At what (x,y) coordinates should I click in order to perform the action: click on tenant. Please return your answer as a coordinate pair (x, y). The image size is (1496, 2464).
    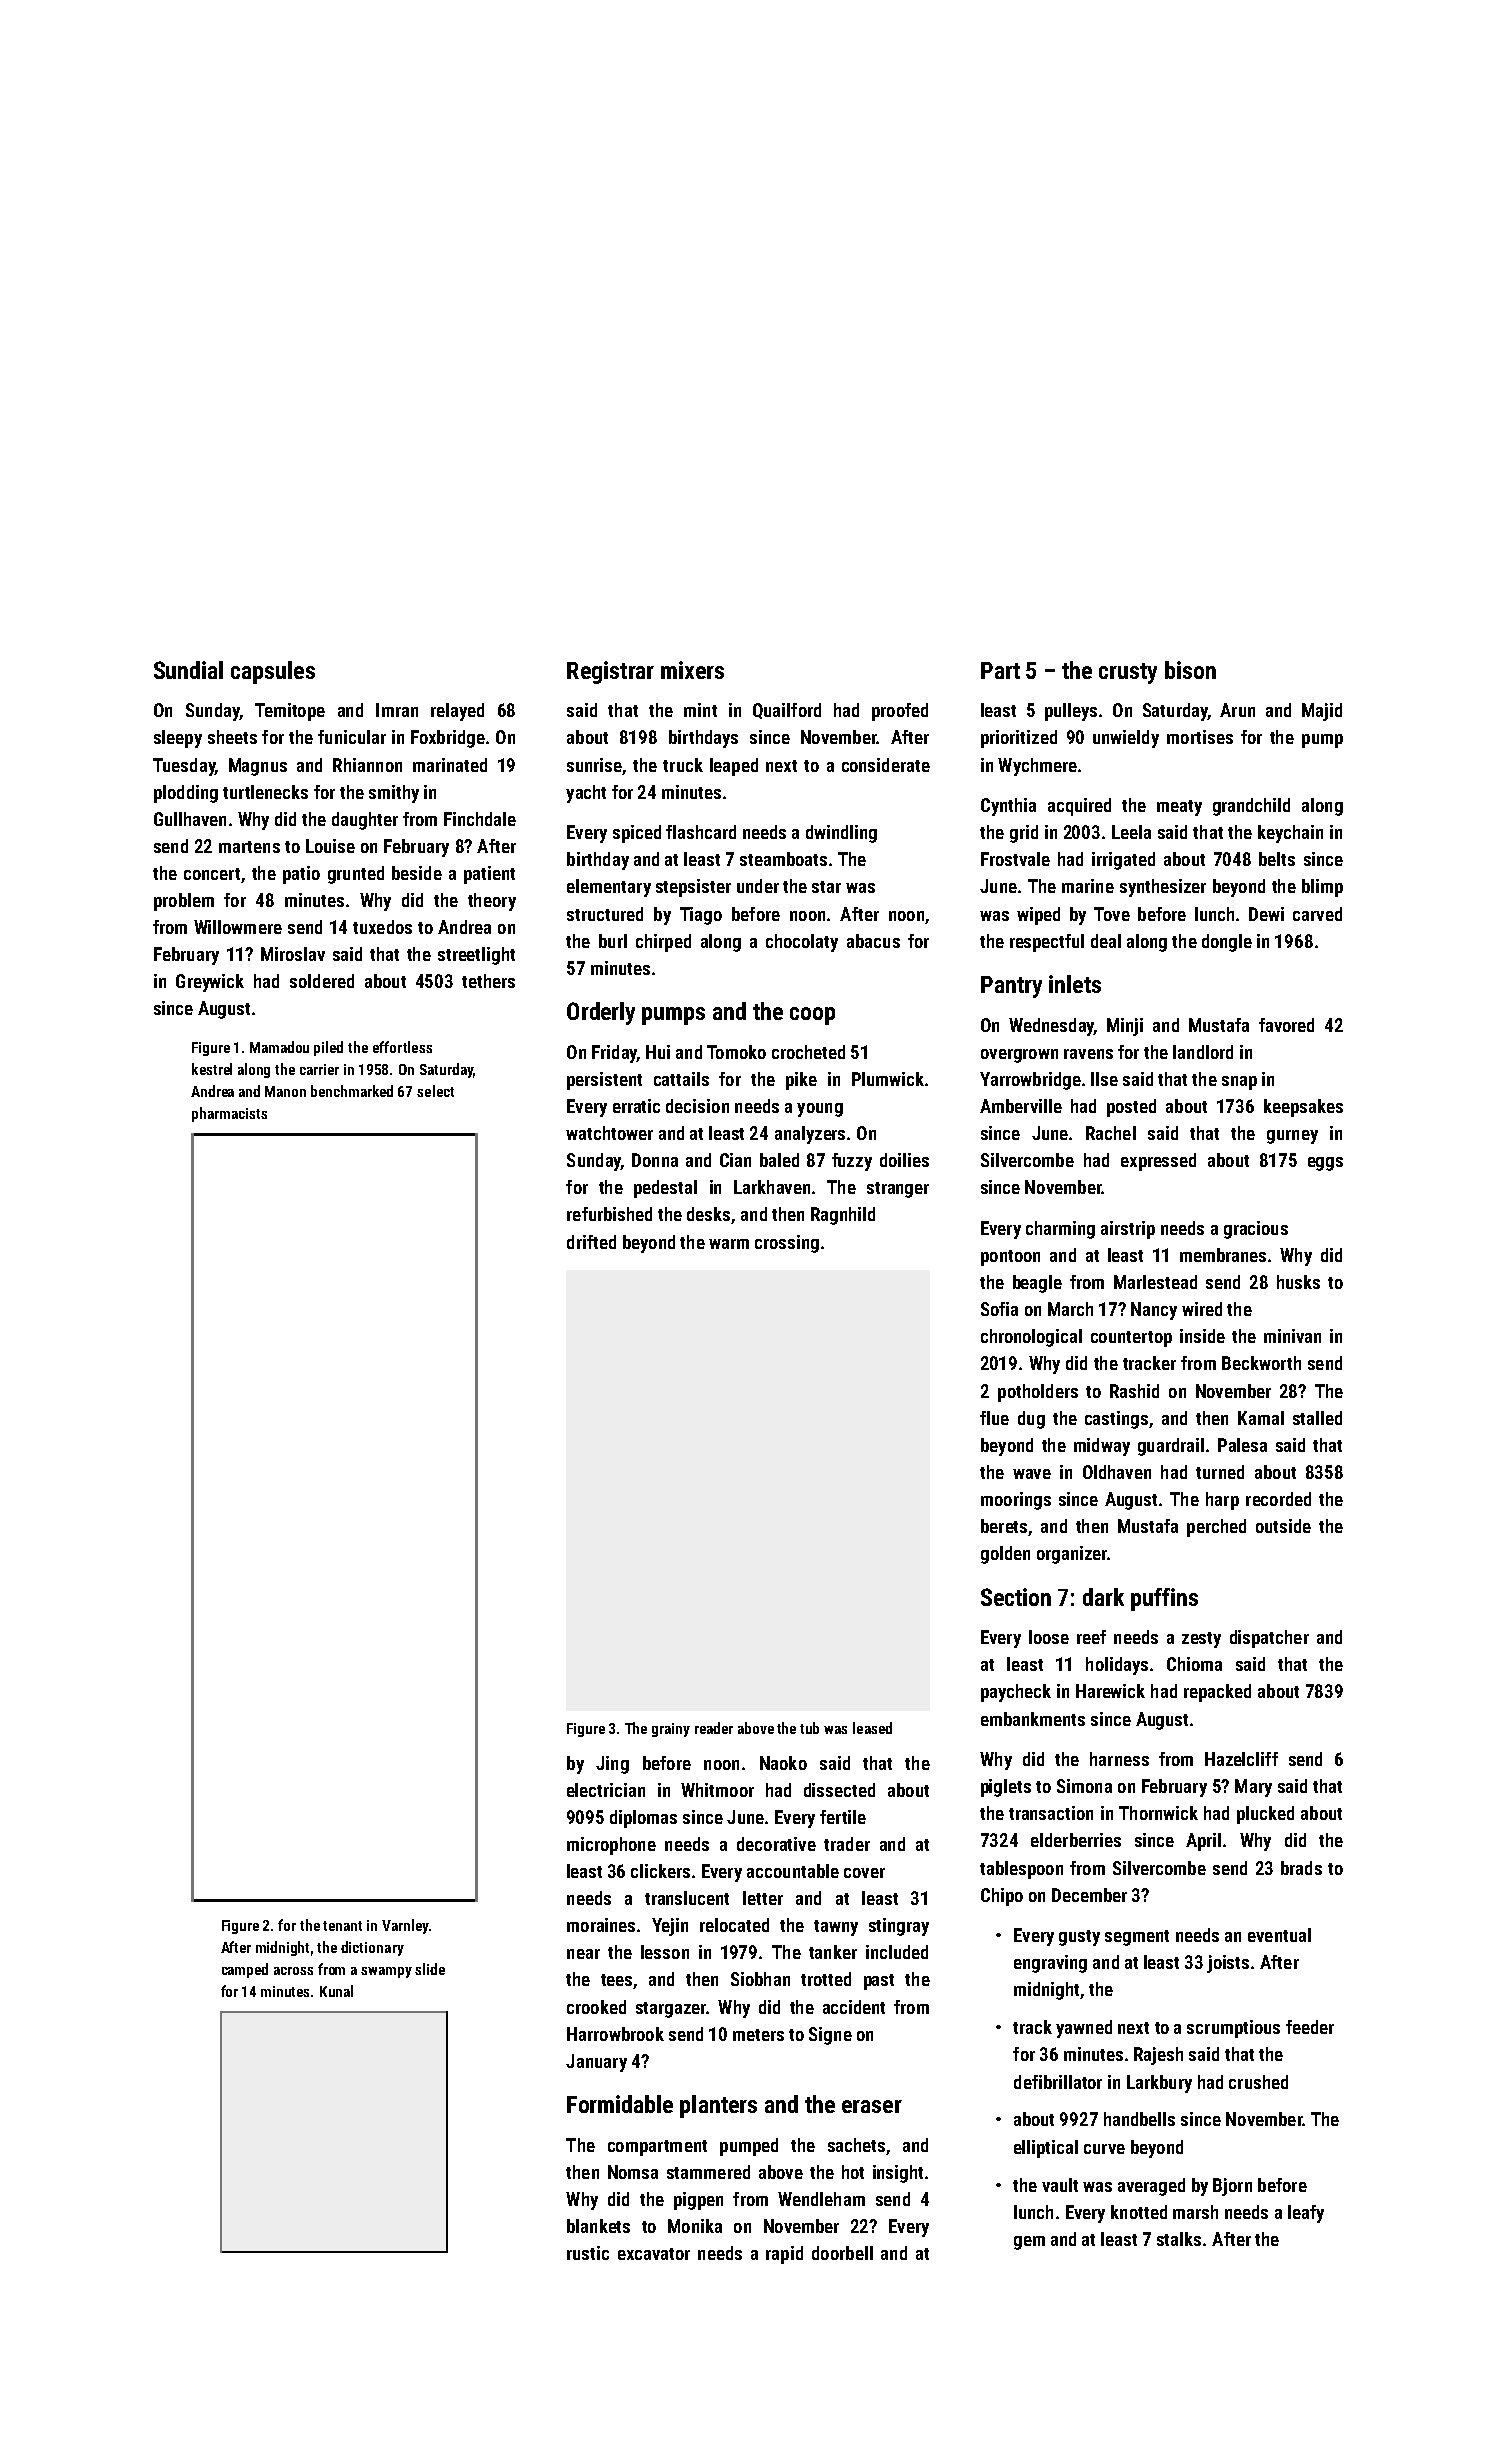
    Looking at the image, I should click on (342, 1926).
